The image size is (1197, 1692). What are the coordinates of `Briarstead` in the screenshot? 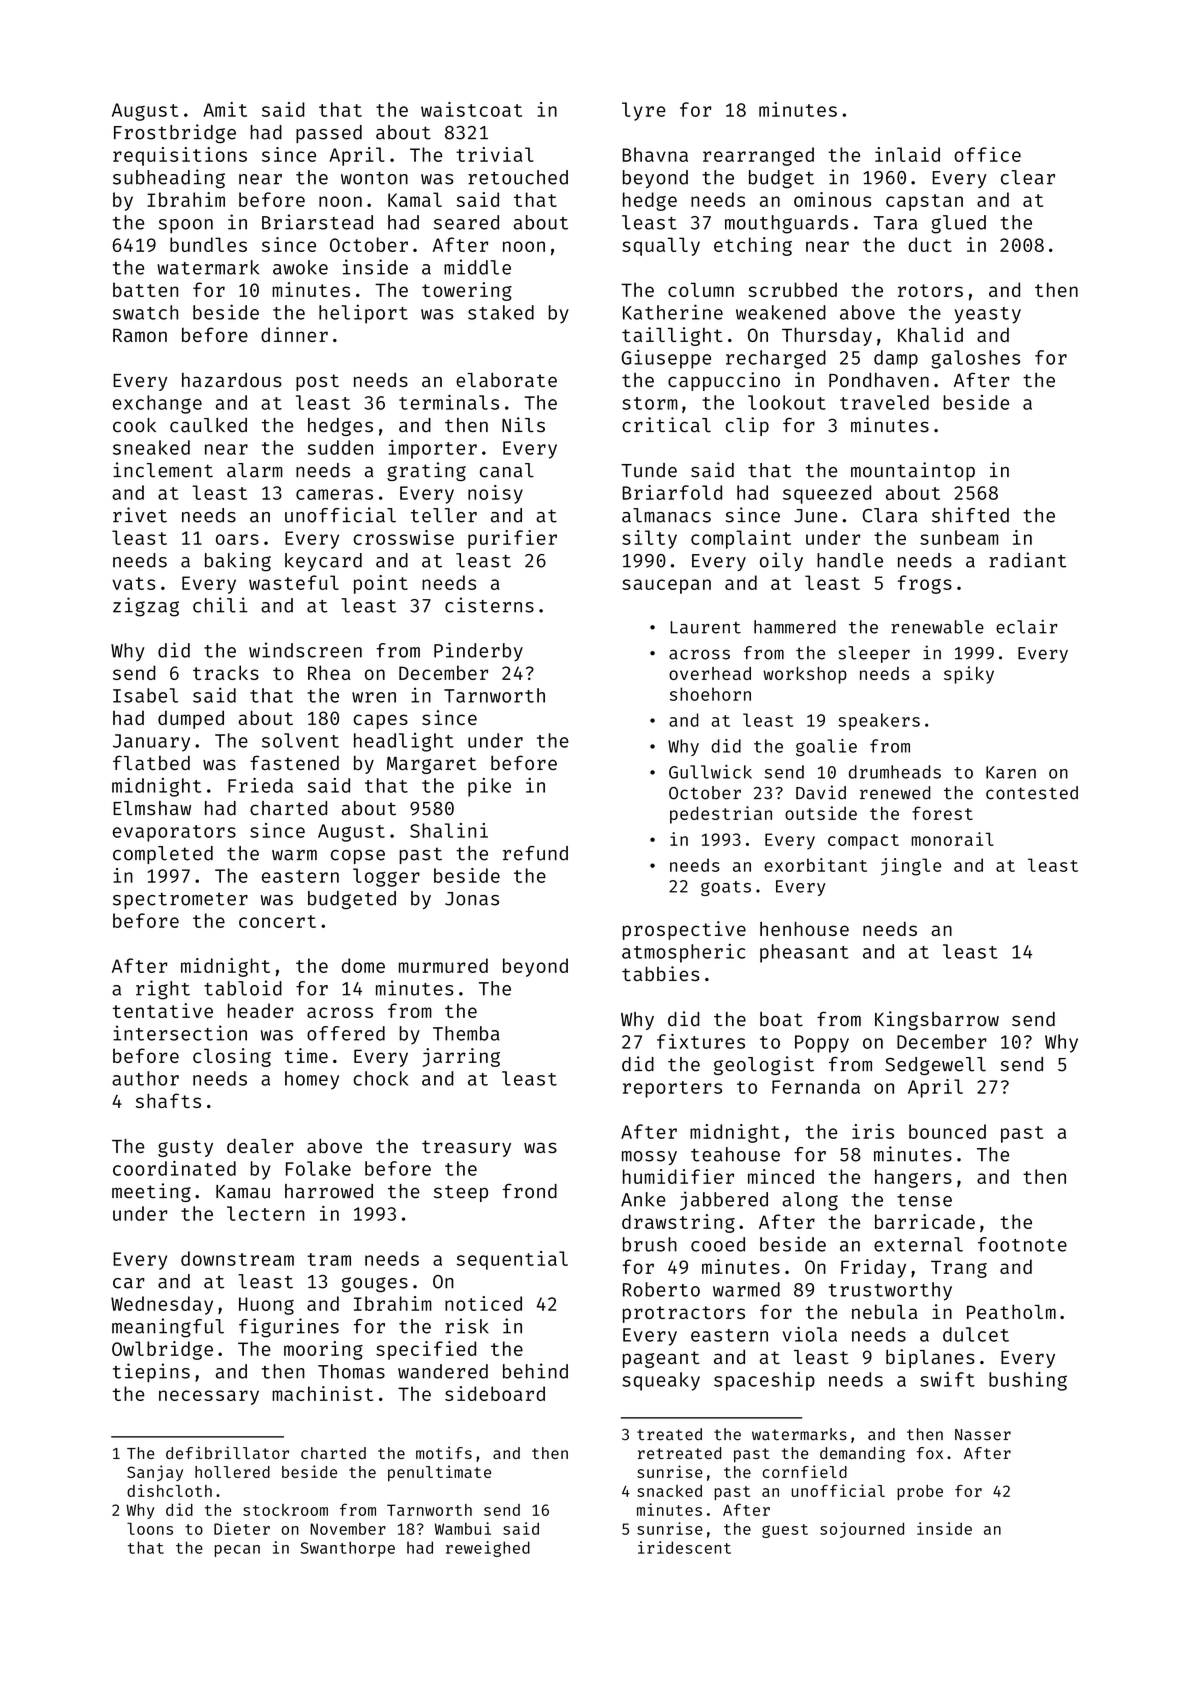 It's located at (317, 222).
